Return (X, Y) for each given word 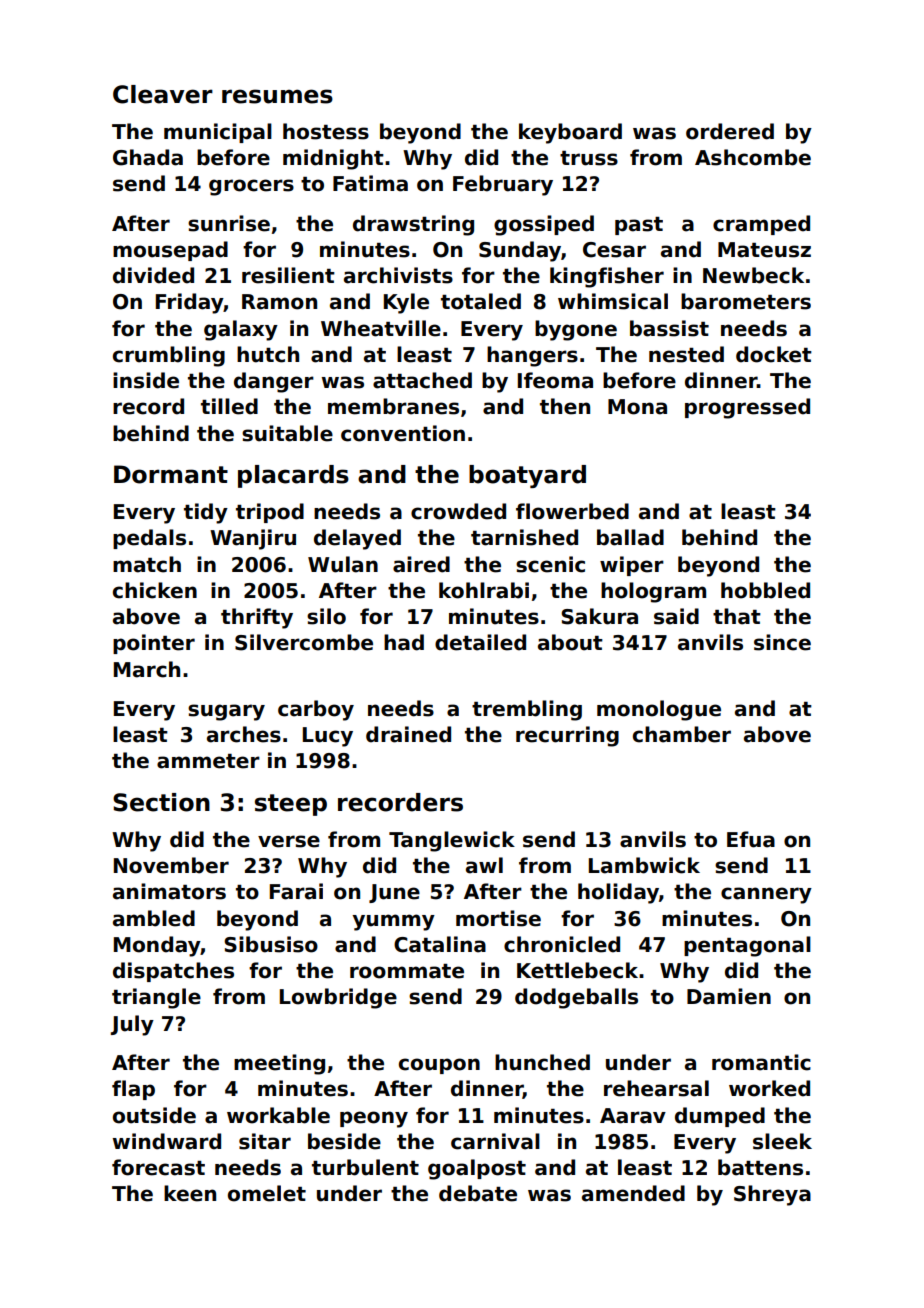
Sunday (520, 251)
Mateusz (764, 250)
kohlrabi (484, 590)
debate (478, 1193)
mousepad (170, 251)
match (147, 564)
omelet (267, 1193)
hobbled (765, 590)
